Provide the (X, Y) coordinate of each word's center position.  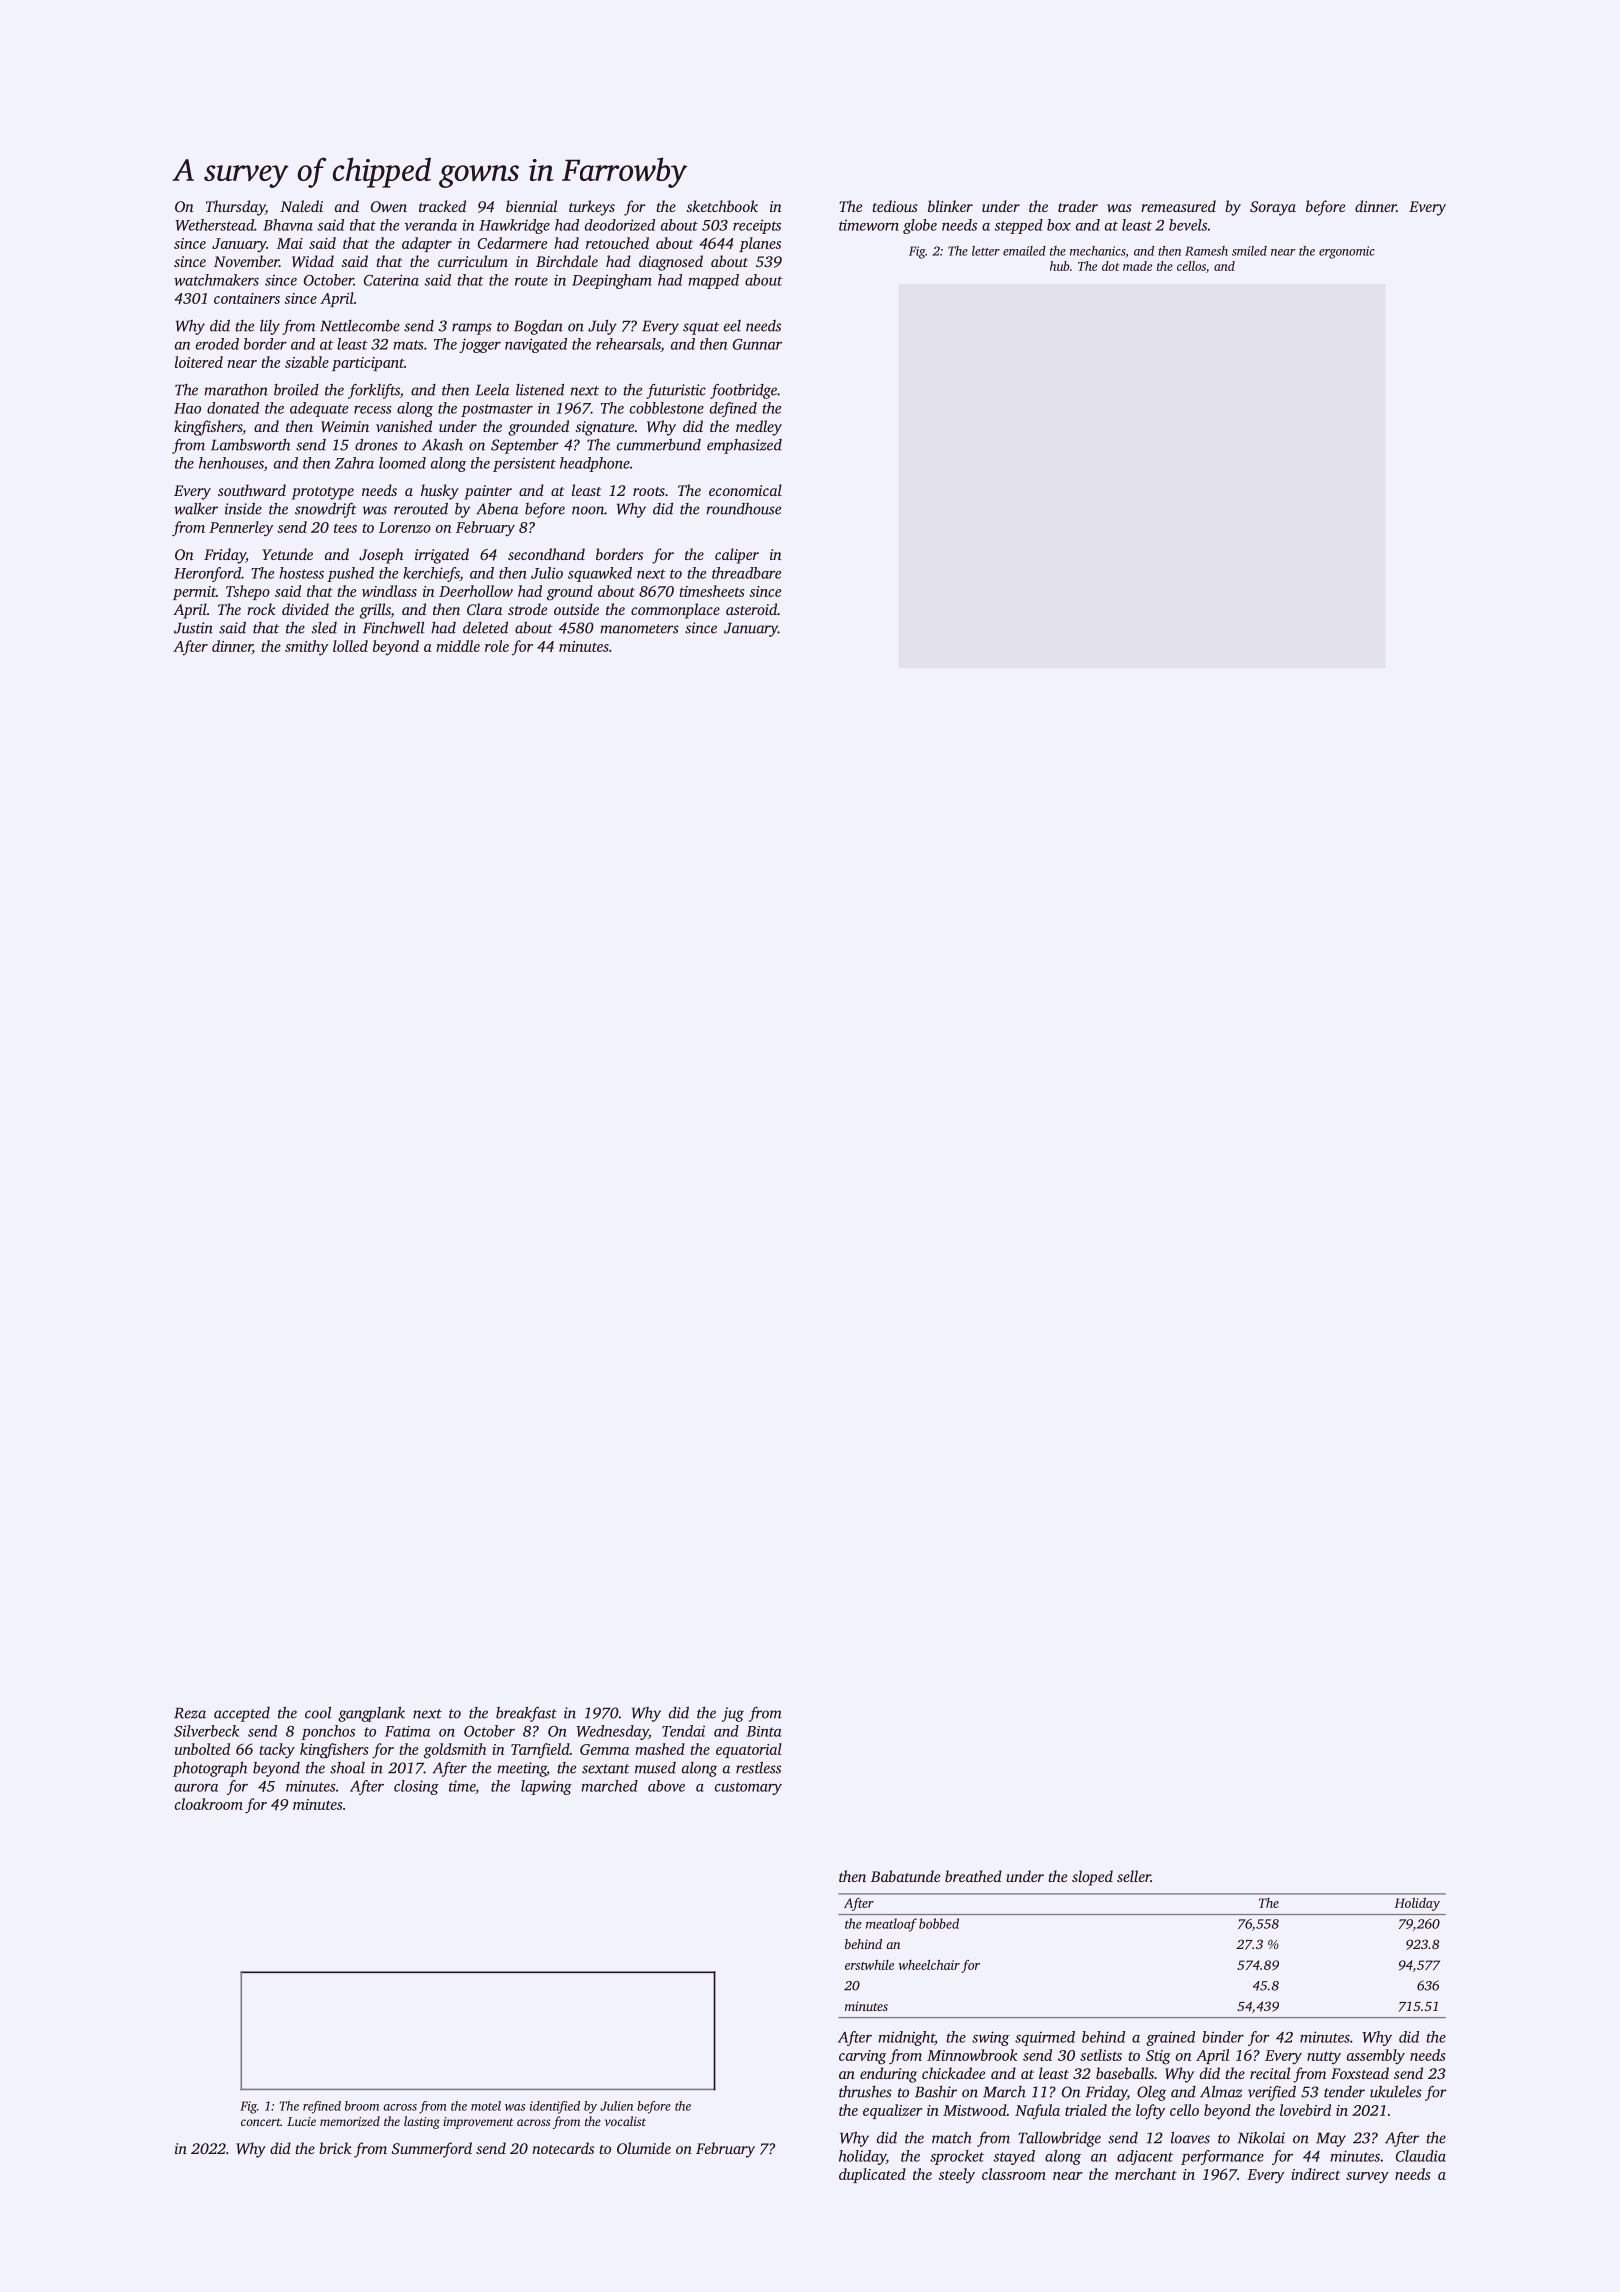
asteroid (751, 609)
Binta (764, 1731)
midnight (906, 2038)
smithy (306, 648)
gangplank (371, 1714)
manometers (639, 629)
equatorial (749, 1750)
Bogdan (538, 327)
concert (261, 2122)
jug (733, 1714)
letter (986, 251)
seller (1134, 1876)
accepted (242, 1714)
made (1137, 266)
